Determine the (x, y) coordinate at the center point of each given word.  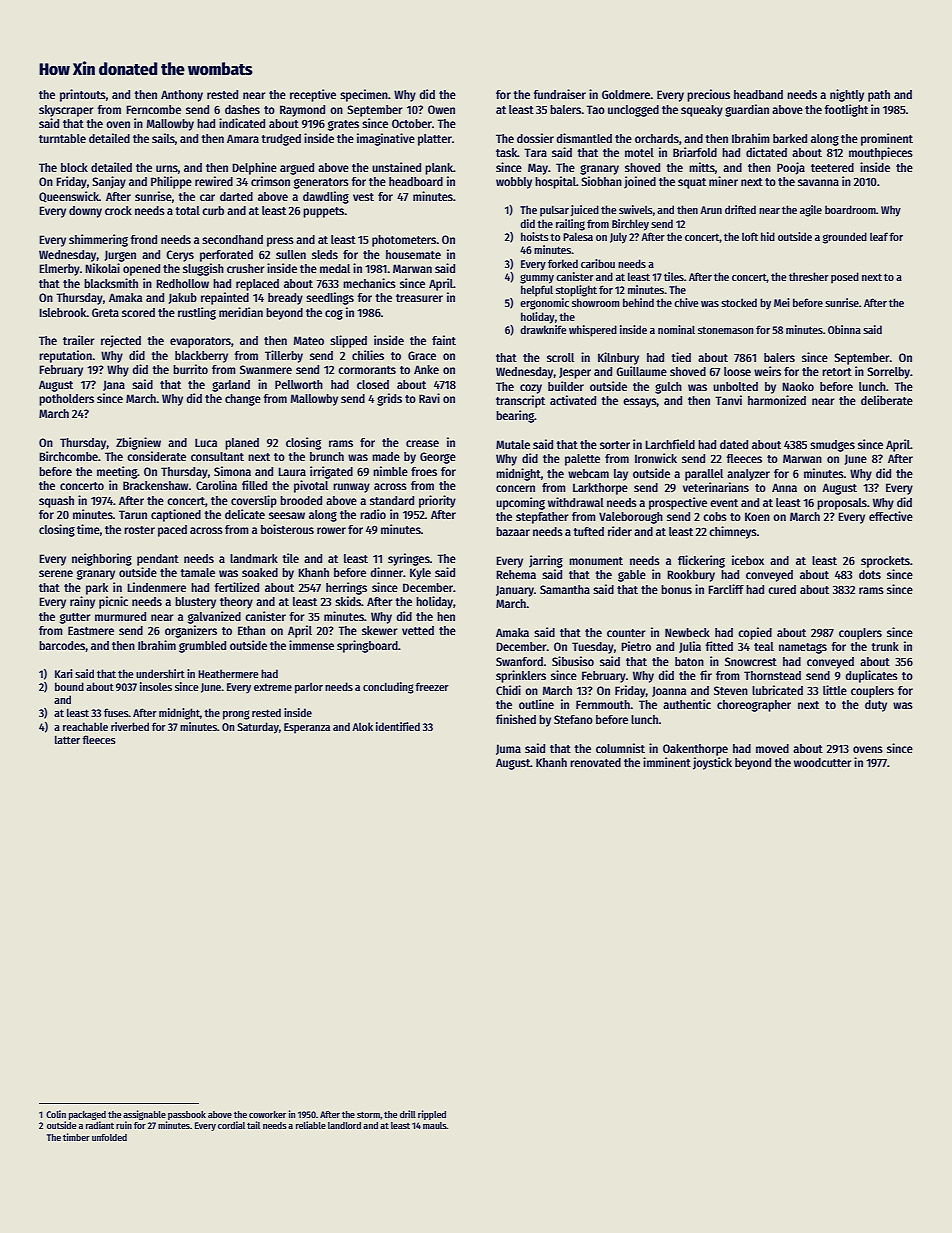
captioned (176, 515)
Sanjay (109, 182)
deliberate (887, 400)
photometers (404, 241)
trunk (885, 646)
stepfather (542, 518)
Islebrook (63, 312)
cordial (231, 1125)
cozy (531, 389)
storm (368, 1115)
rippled (432, 1115)
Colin (56, 1114)
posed (845, 278)
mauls (435, 1125)
